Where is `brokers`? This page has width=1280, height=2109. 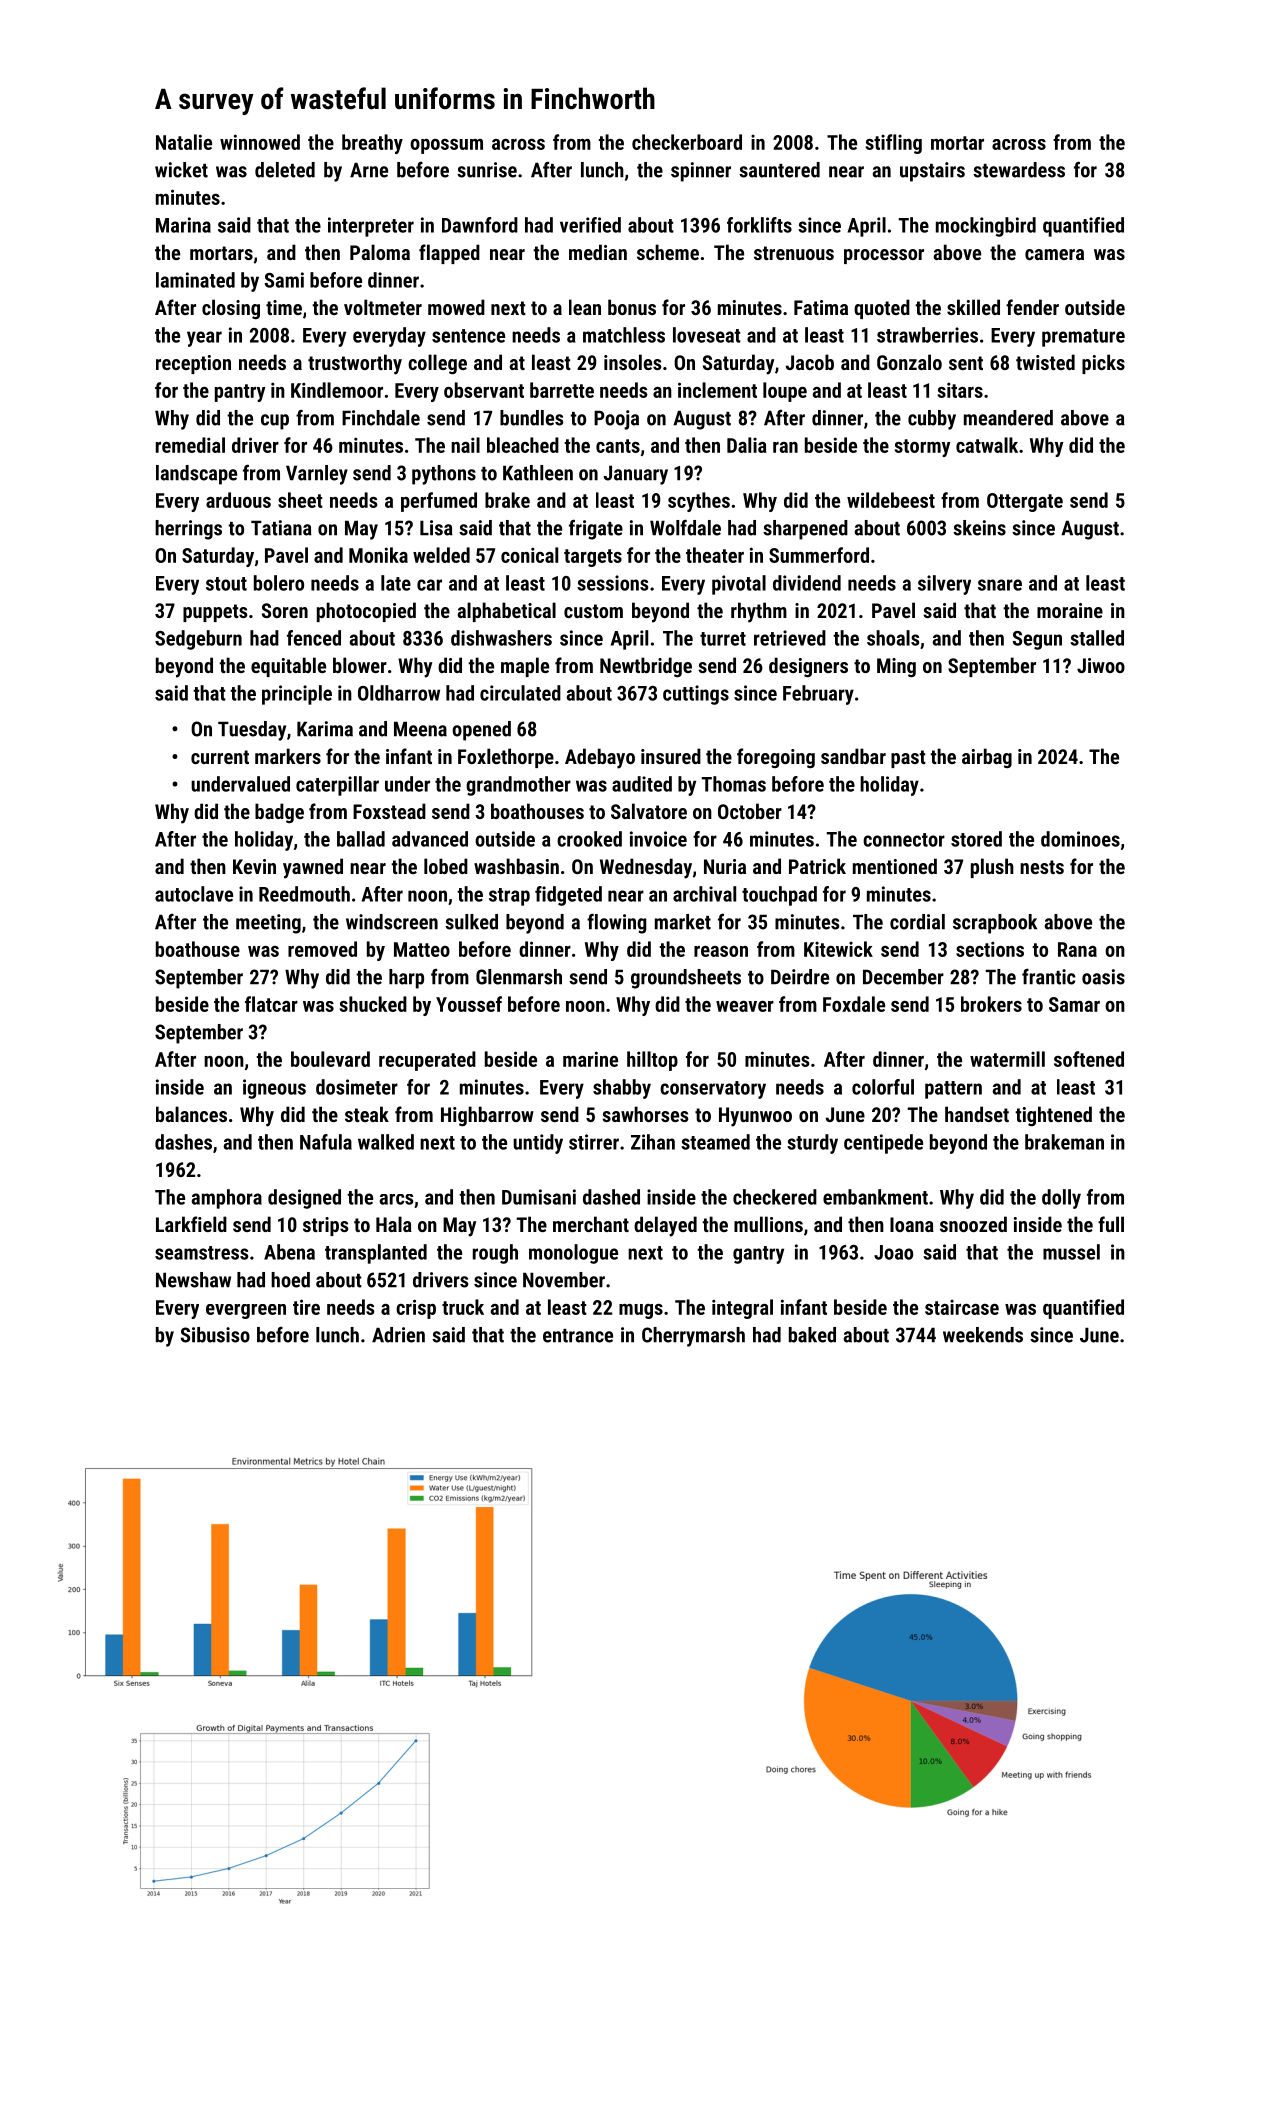 brokers is located at coordinates (991, 1004).
